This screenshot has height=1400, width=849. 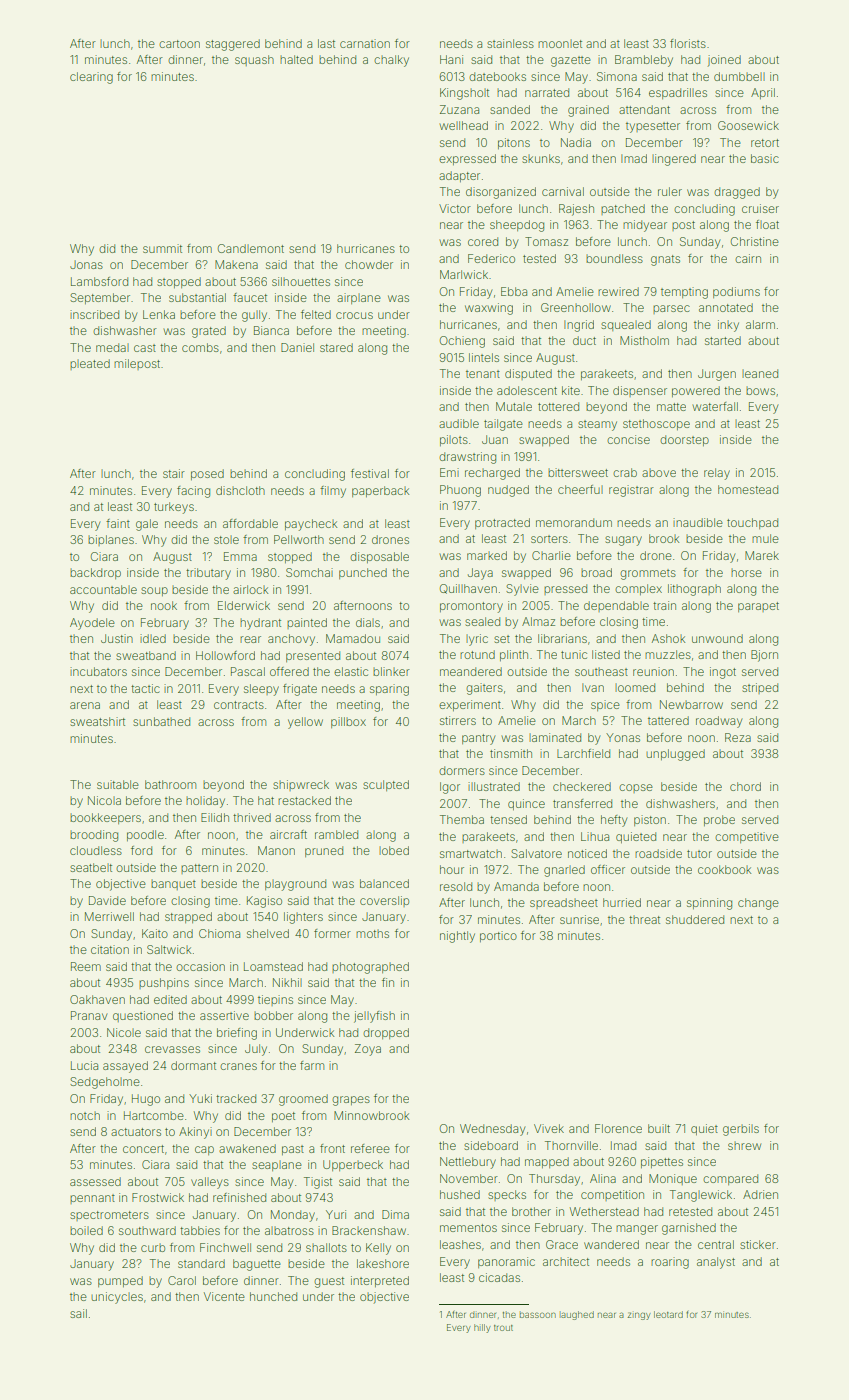 I want to click on leashes, so click(x=460, y=1244).
